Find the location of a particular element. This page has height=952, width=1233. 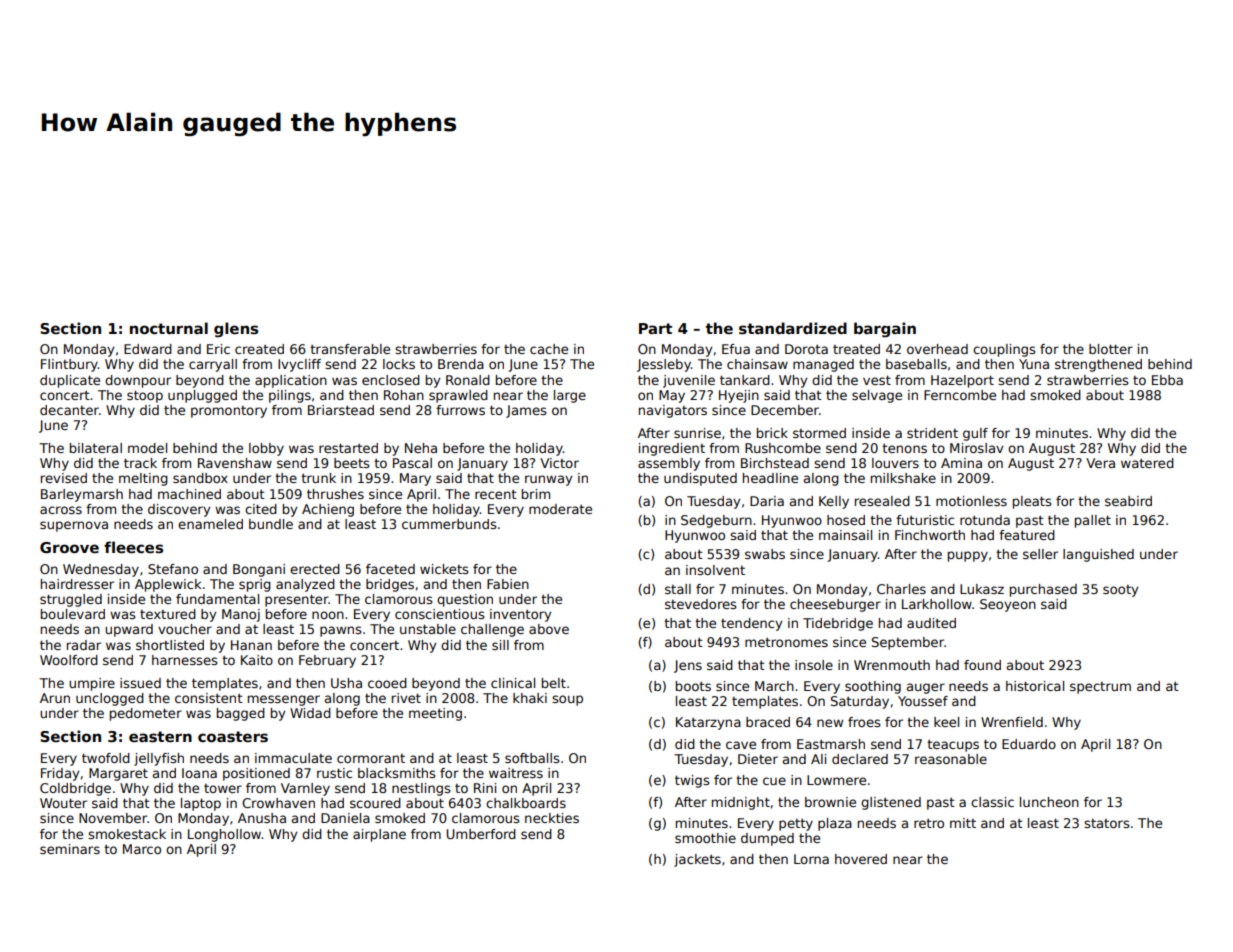

sandbox is located at coordinates (200, 478).
